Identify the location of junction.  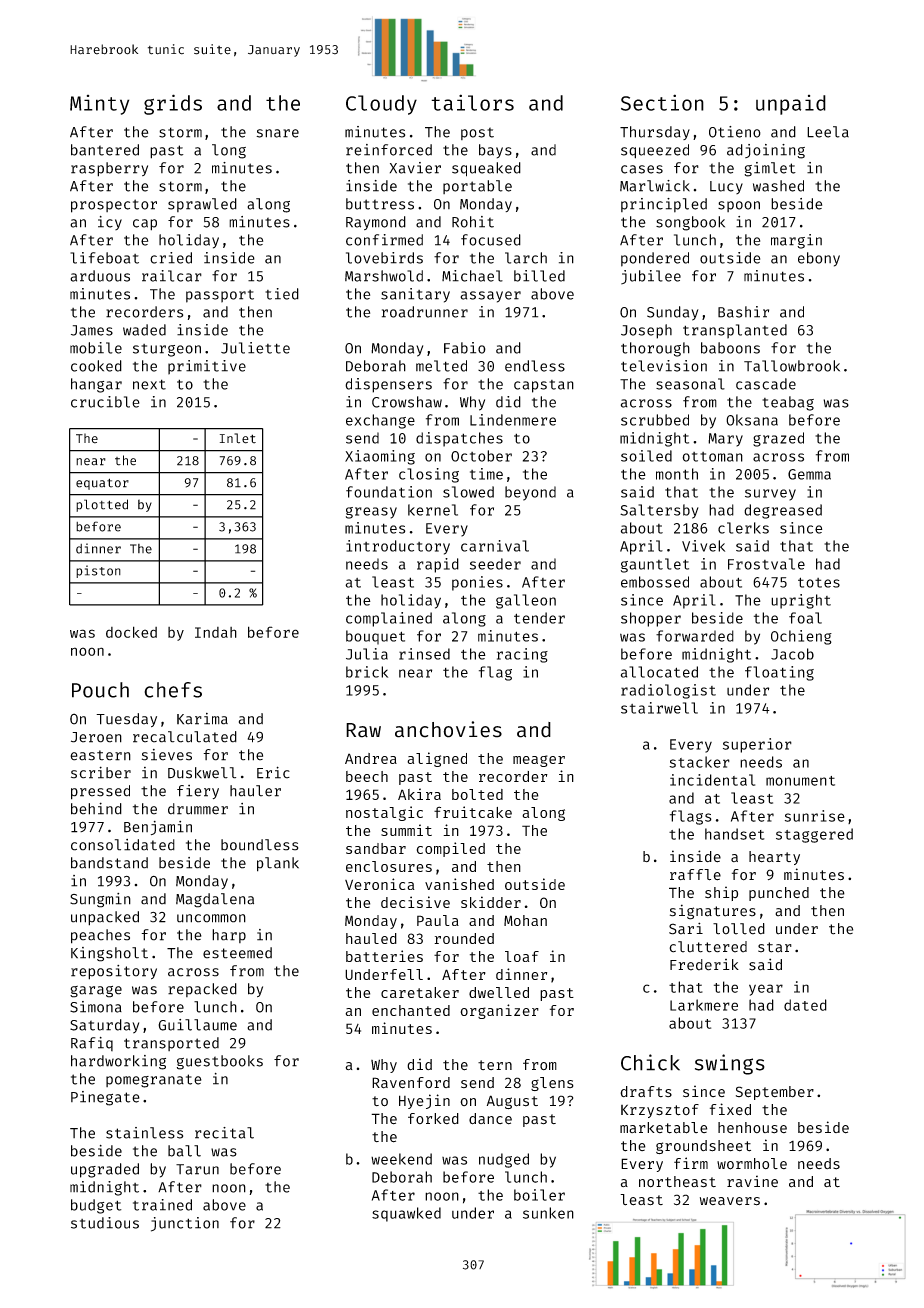
(185, 1224).
